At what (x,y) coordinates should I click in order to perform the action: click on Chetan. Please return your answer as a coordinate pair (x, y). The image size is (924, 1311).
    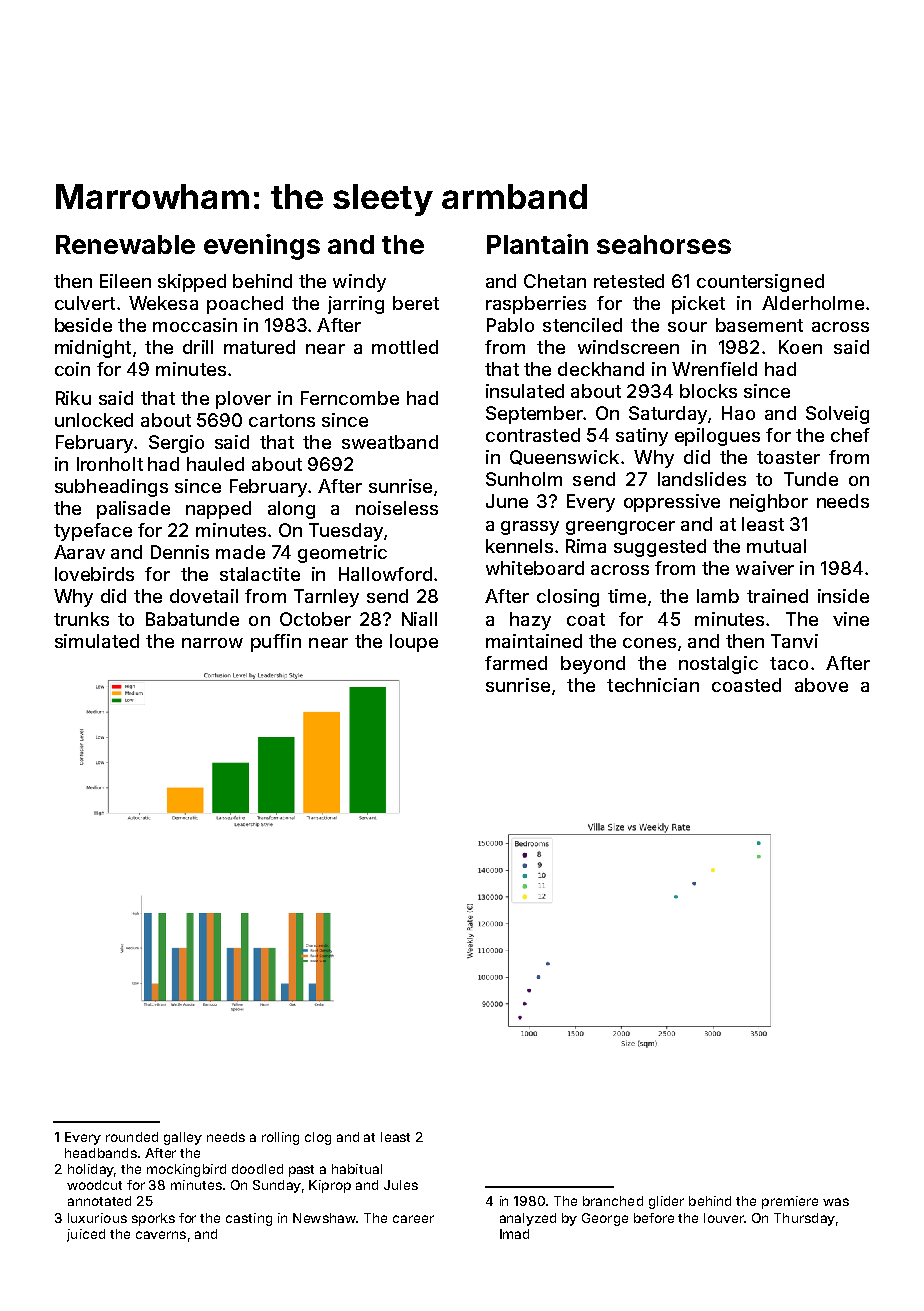
    Looking at the image, I should click on (555, 281).
